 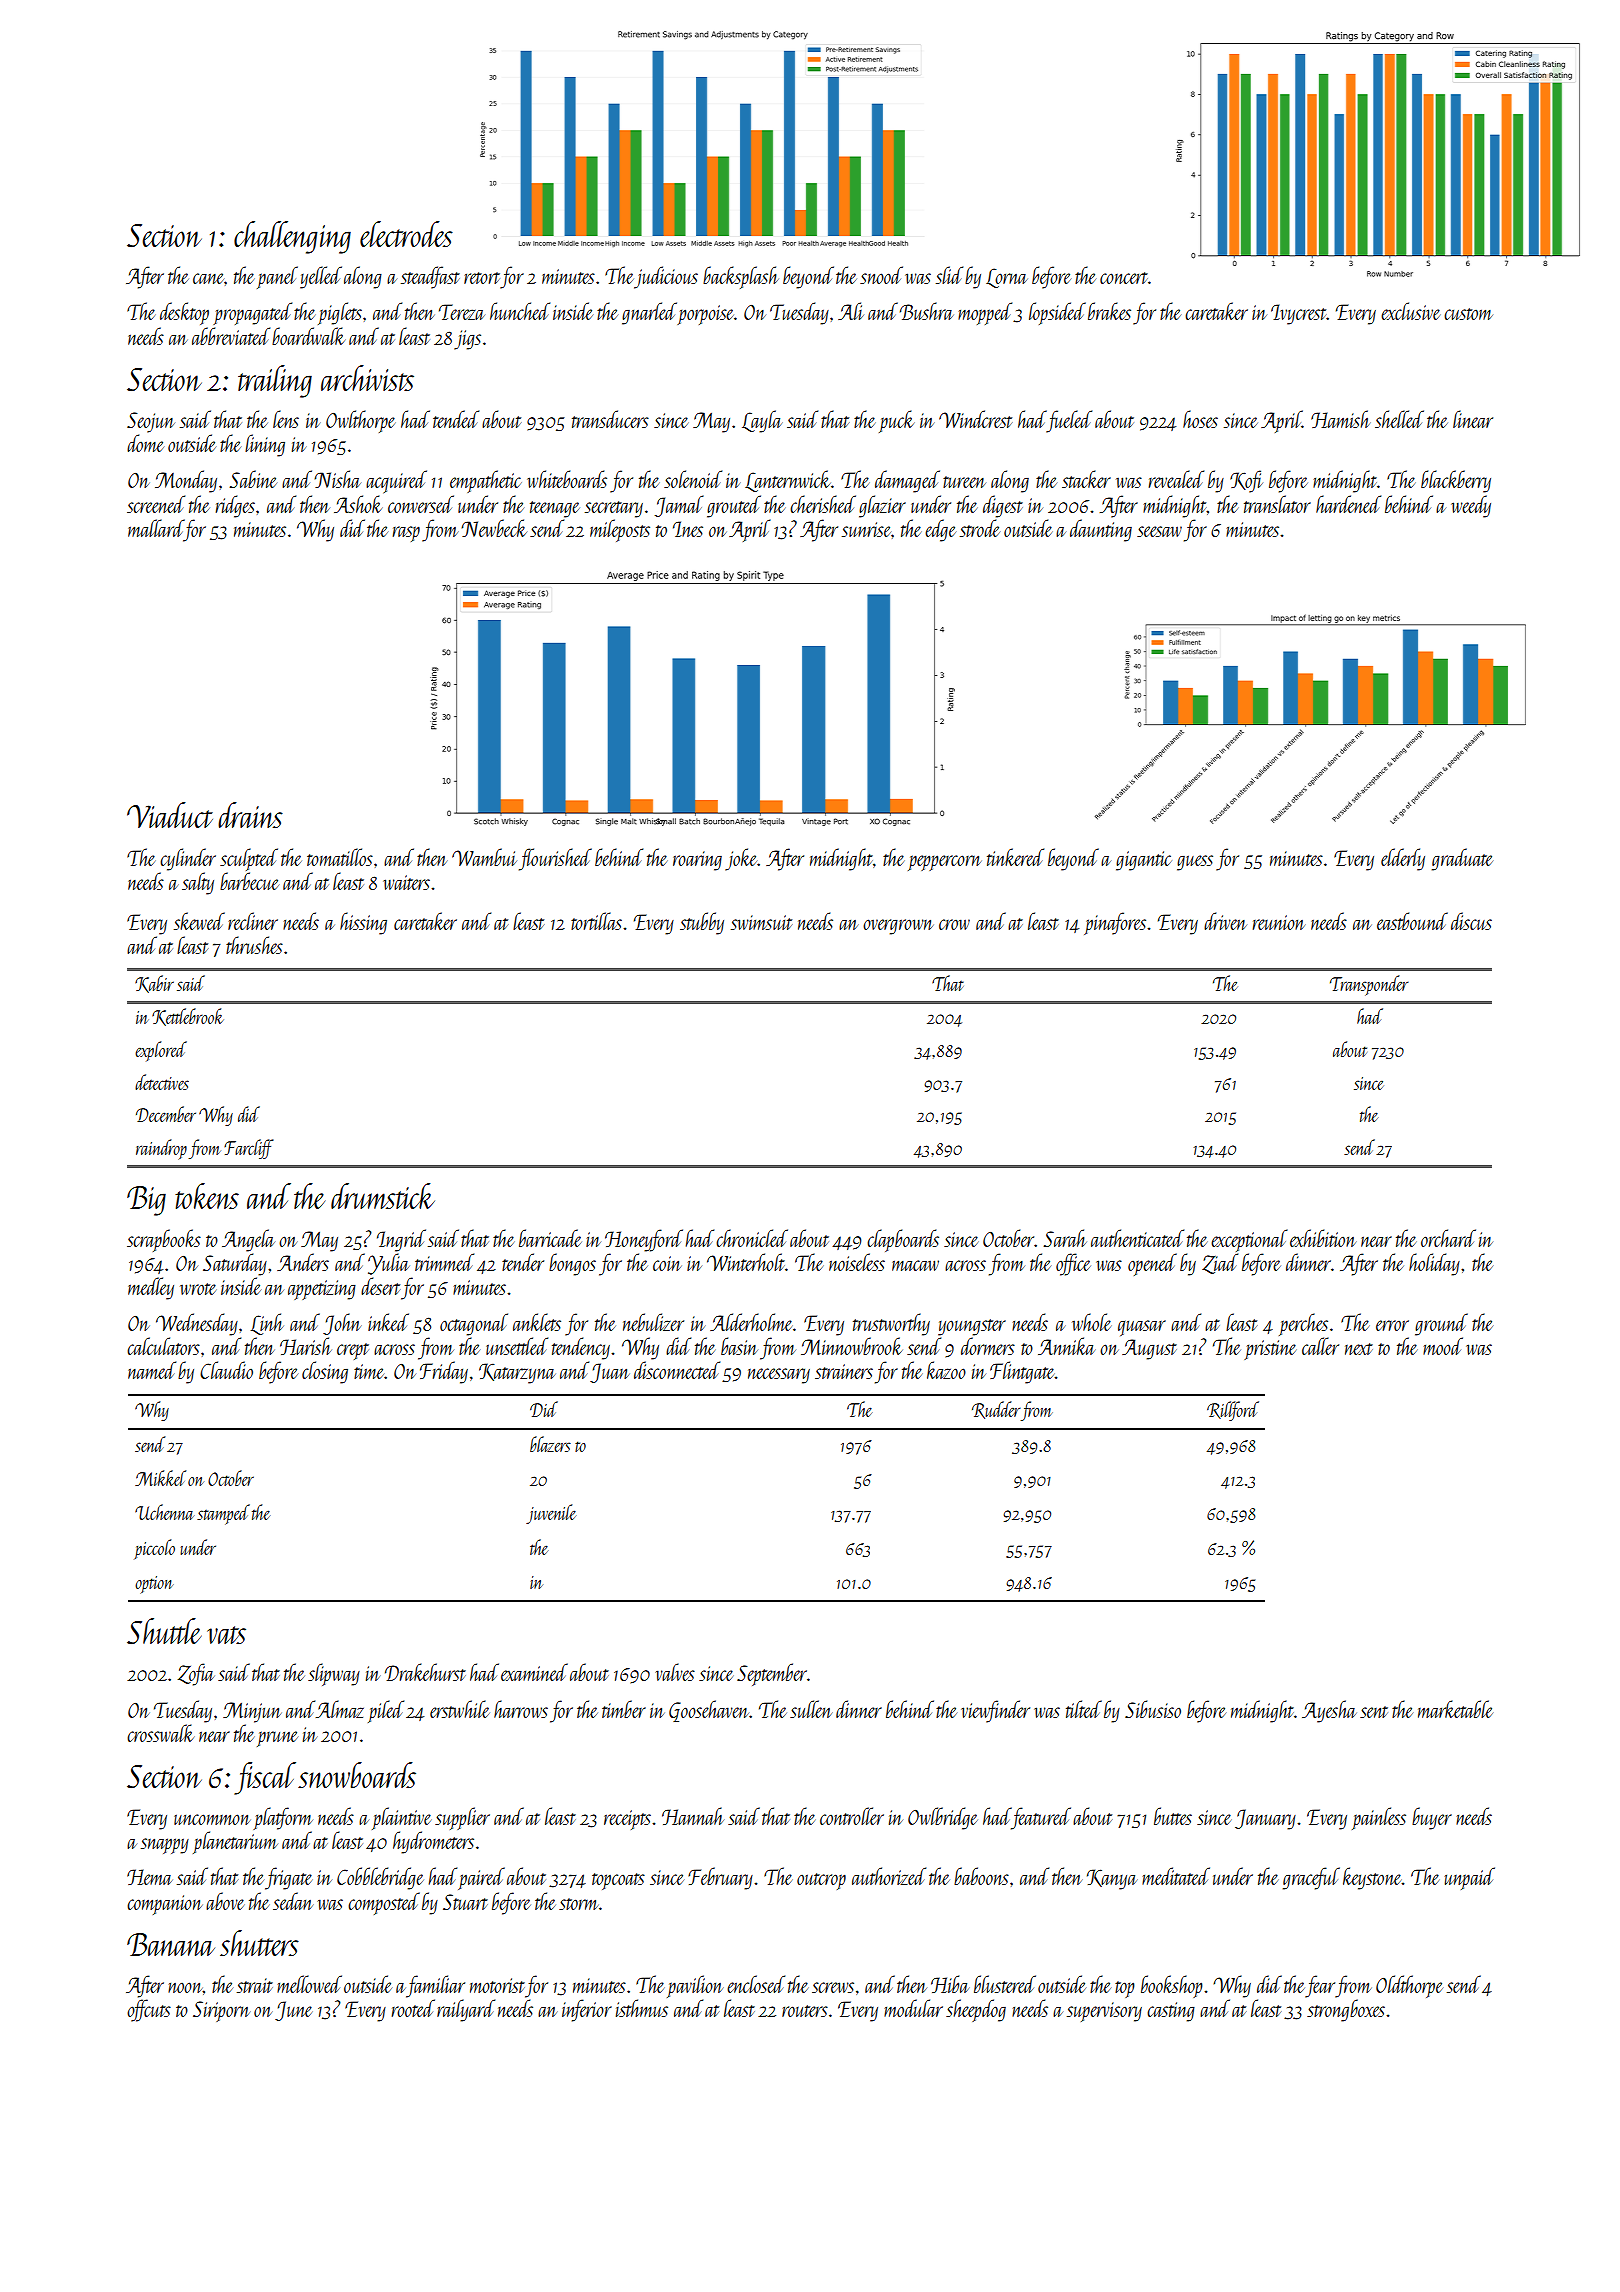 What do you see at coordinates (425, 1672) in the image?
I see `Drakehurst` at bounding box center [425, 1672].
